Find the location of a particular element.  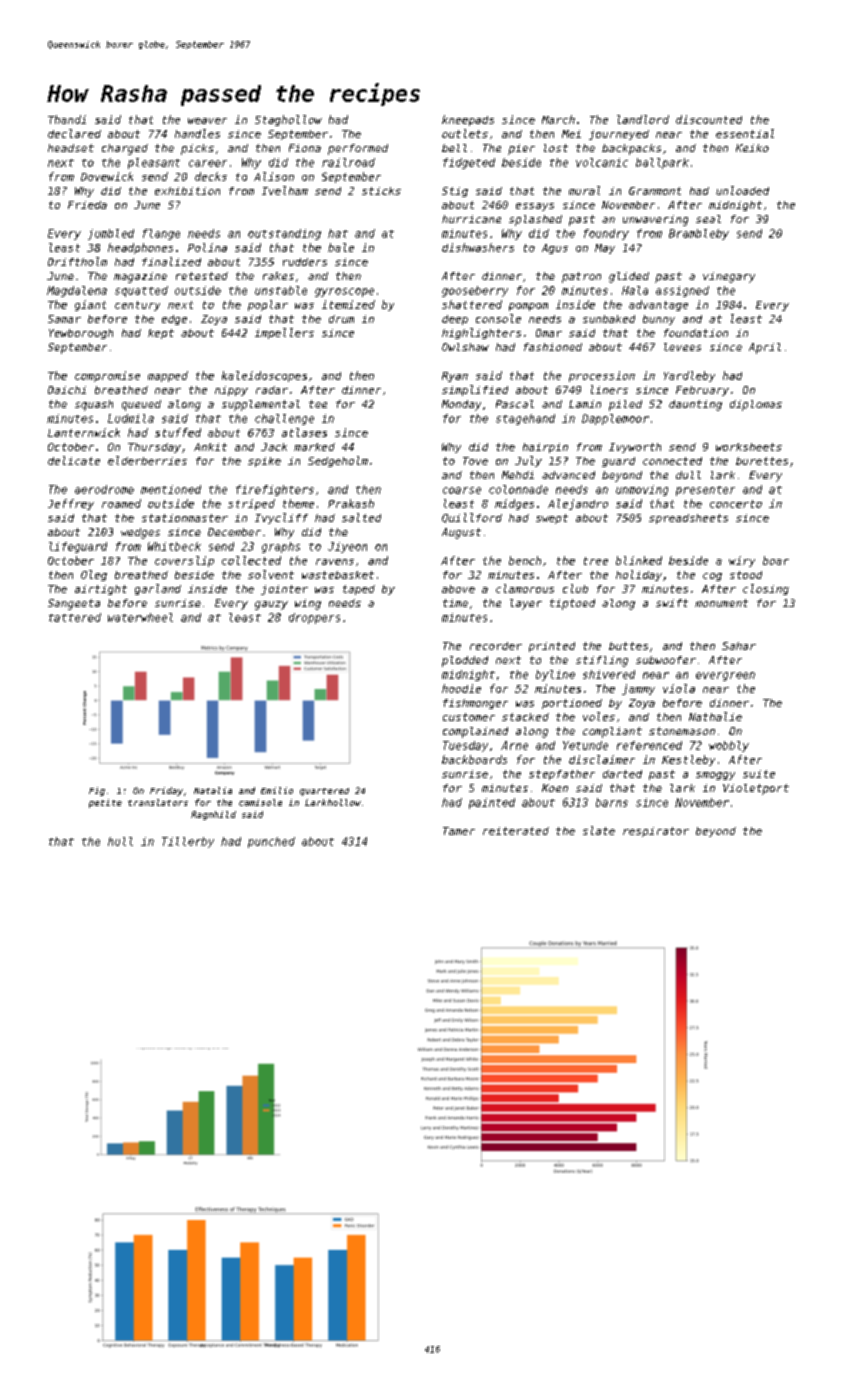

referenced is located at coordinates (649, 745).
